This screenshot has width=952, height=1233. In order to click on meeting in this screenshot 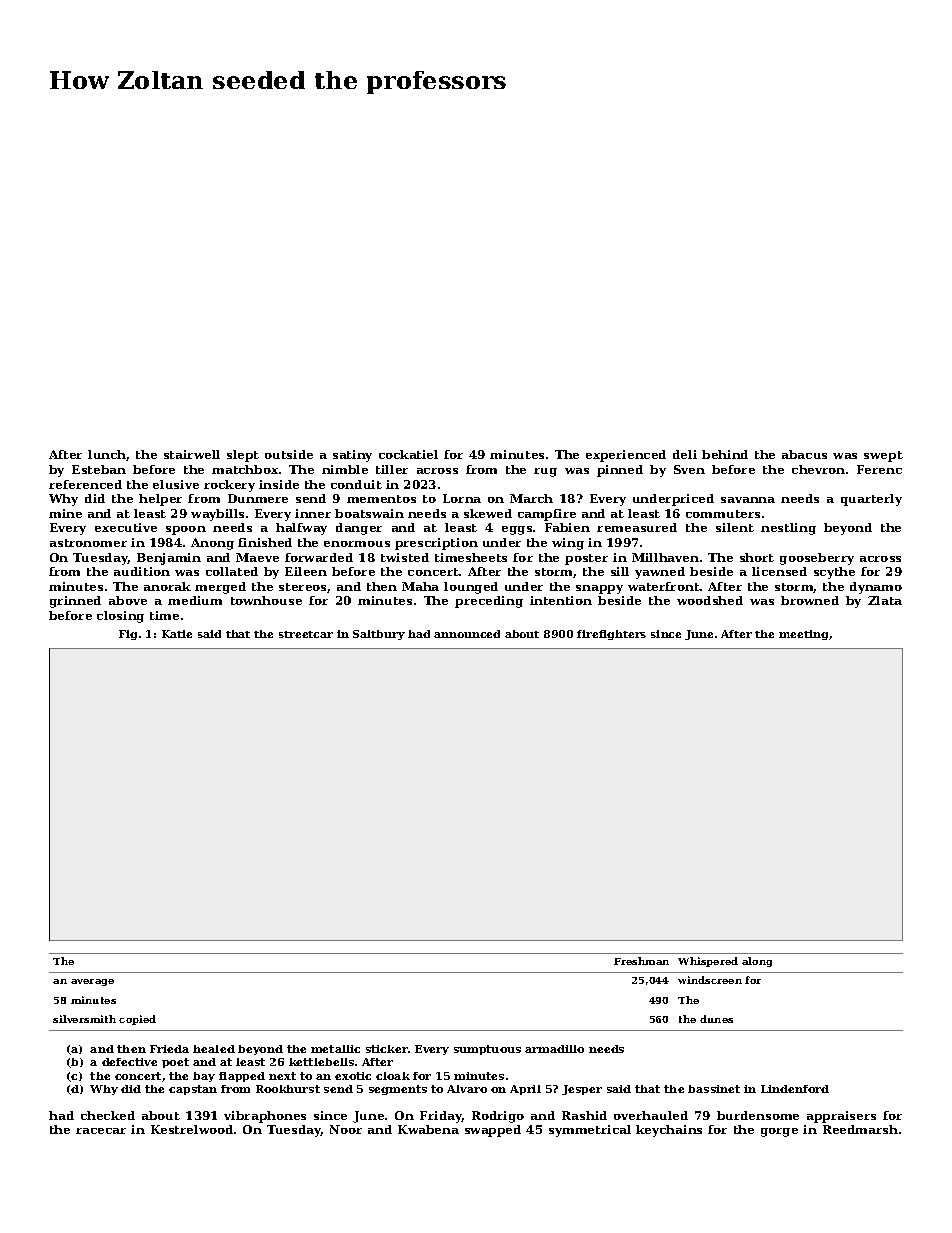, I will do `click(803, 635)`.
